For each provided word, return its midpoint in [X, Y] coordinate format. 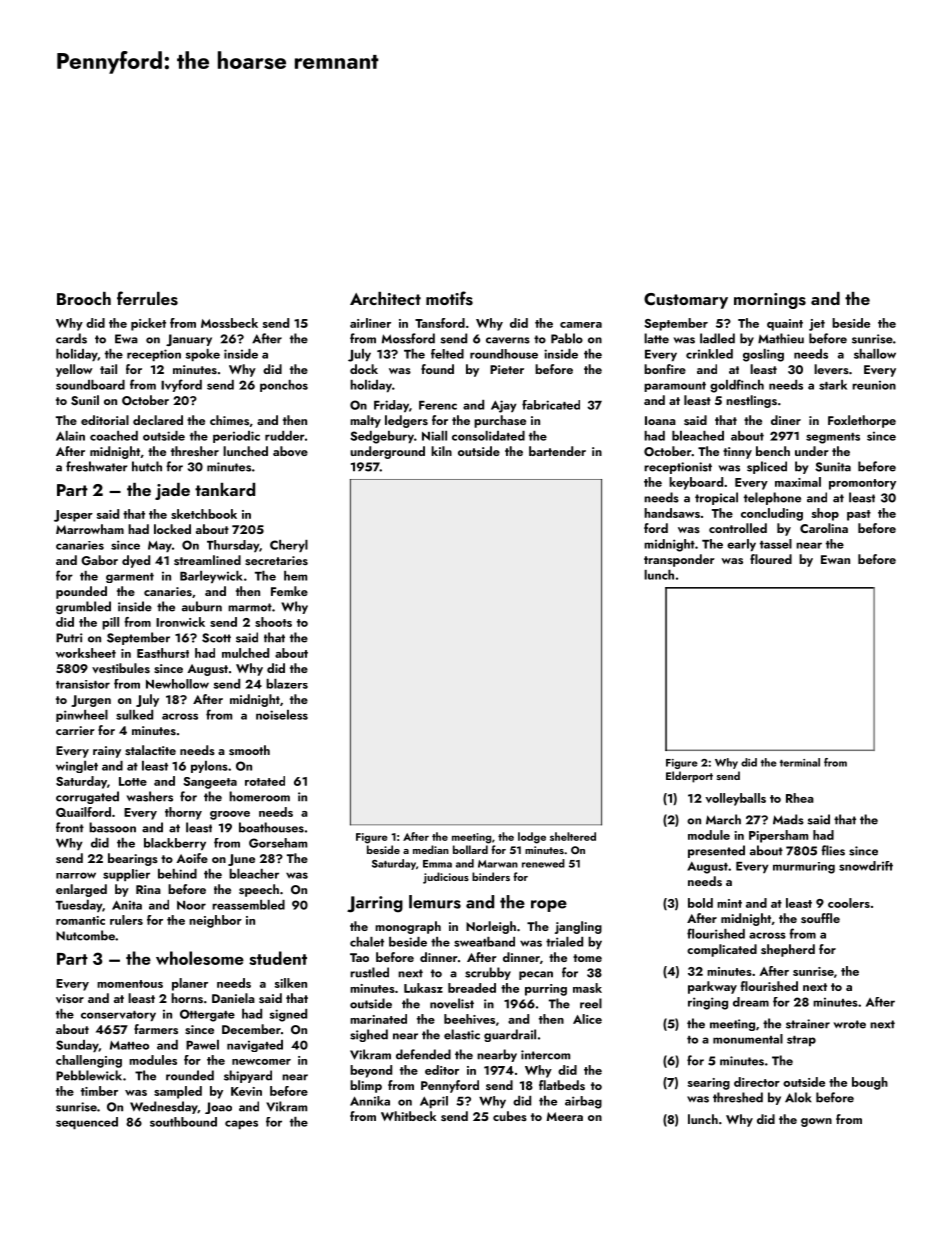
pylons [209, 767]
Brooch [84, 298]
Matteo [129, 1045]
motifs [449, 298]
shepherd [788, 950]
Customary [686, 301]
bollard [470, 849]
